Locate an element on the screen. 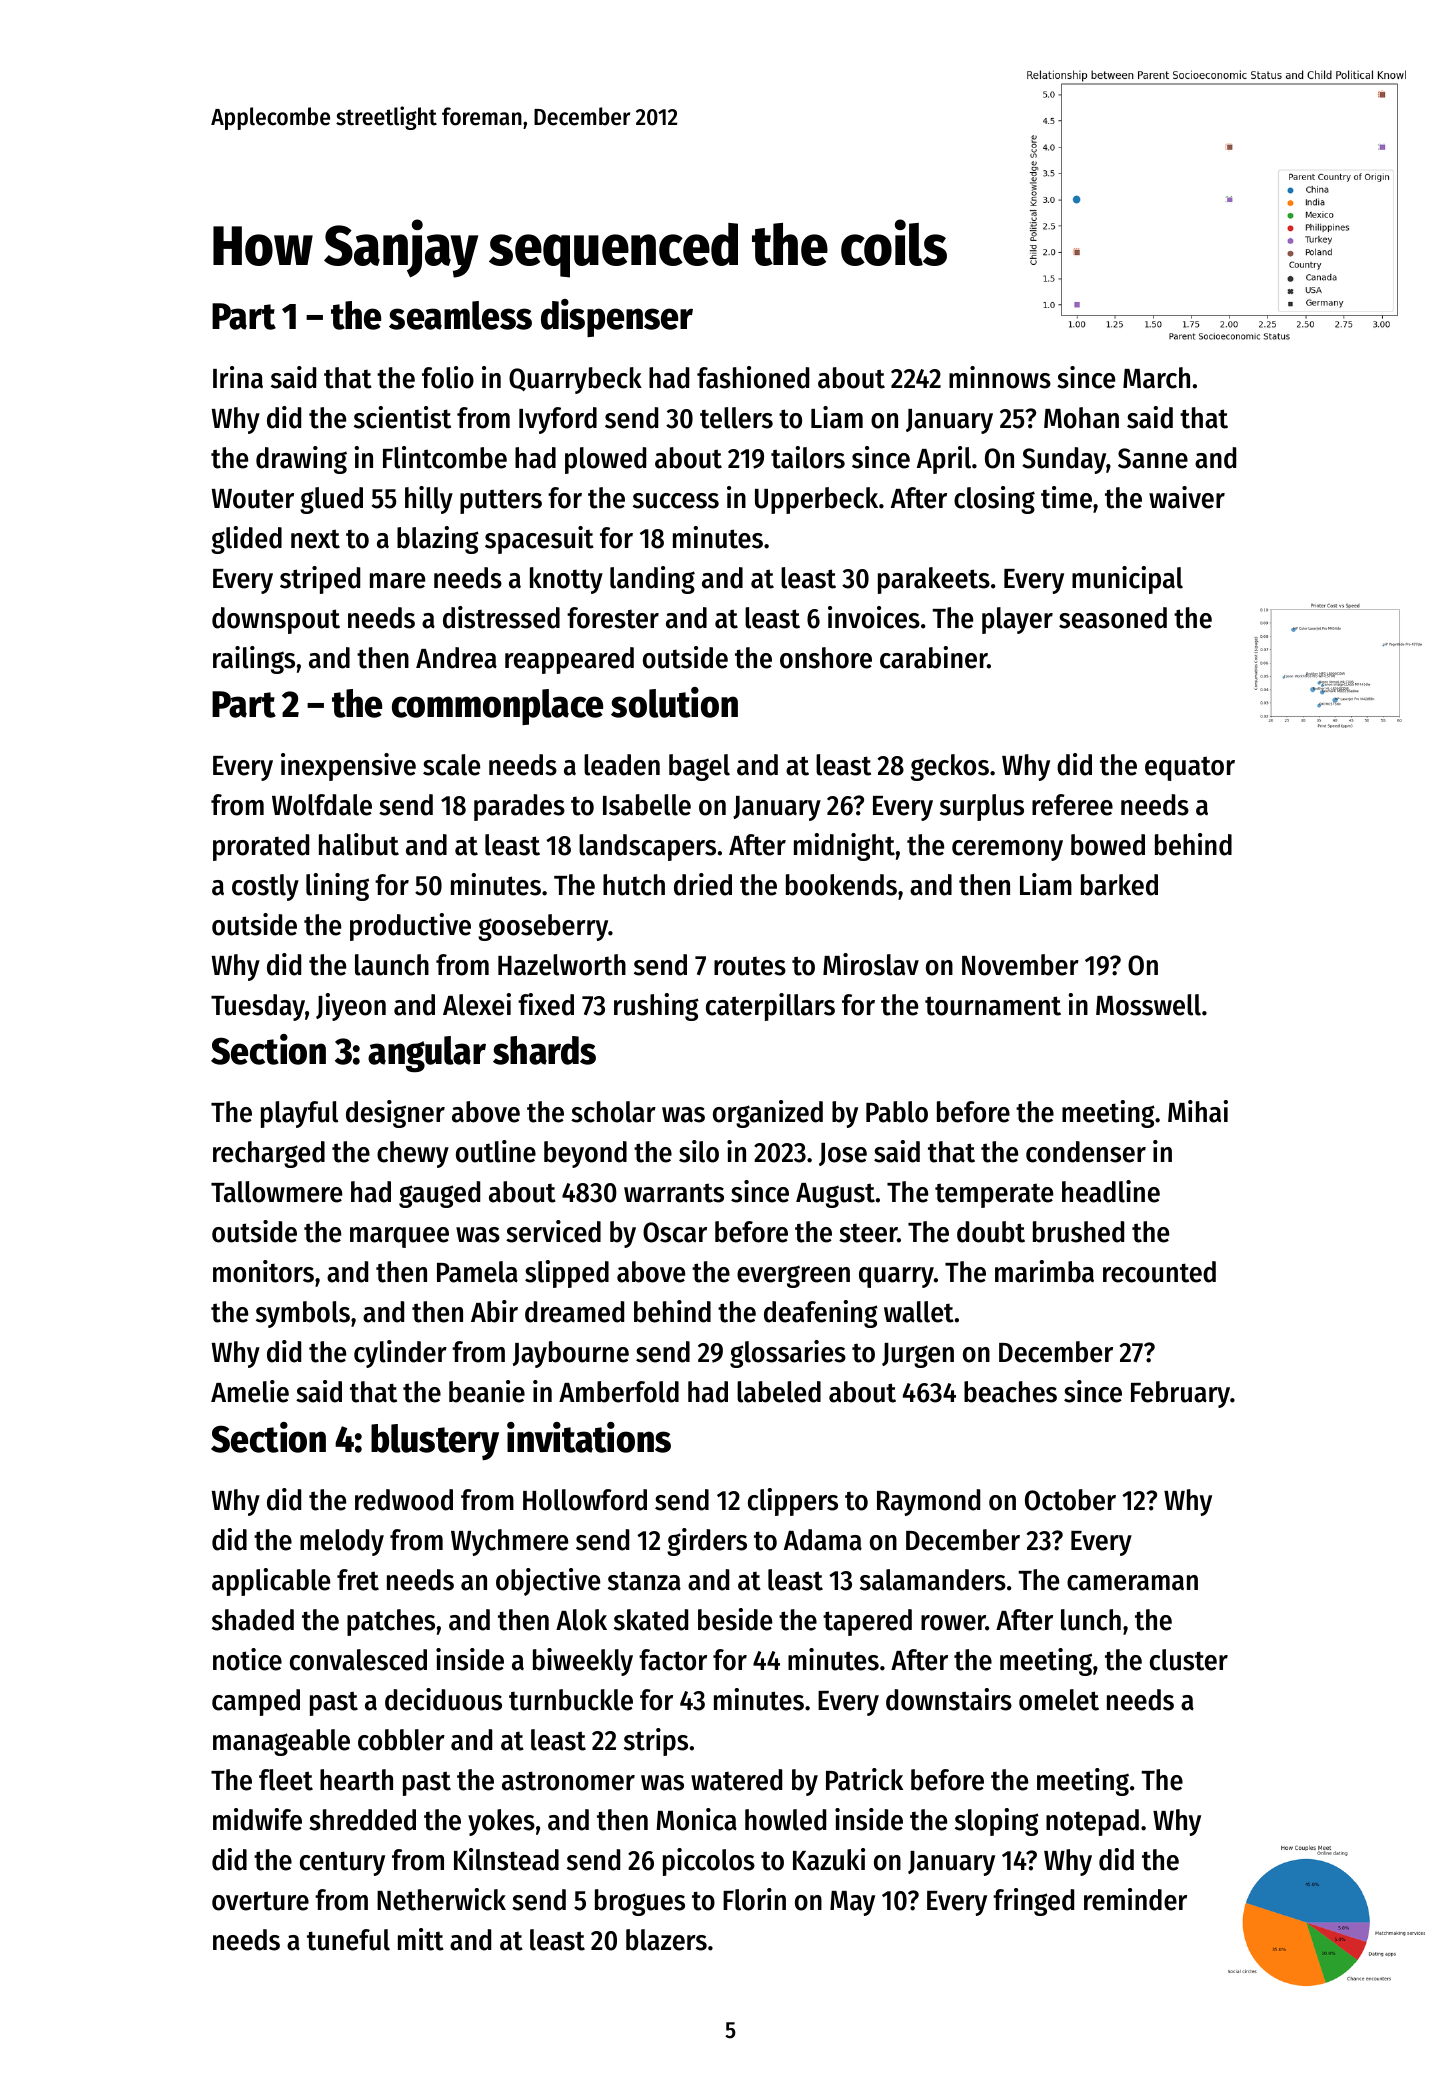  seamless is located at coordinates (460, 315).
